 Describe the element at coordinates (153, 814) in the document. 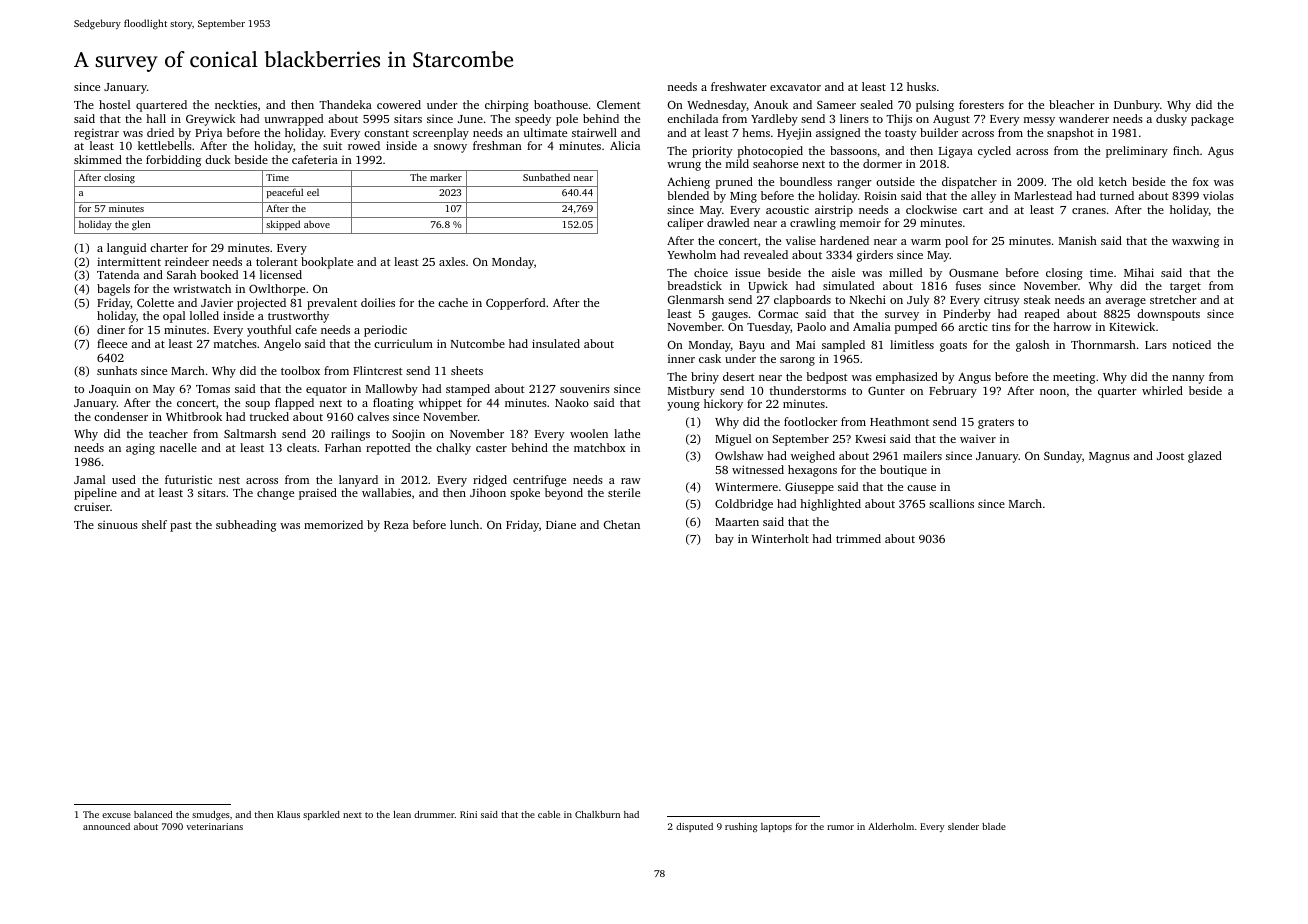

I see `balanced` at that location.
